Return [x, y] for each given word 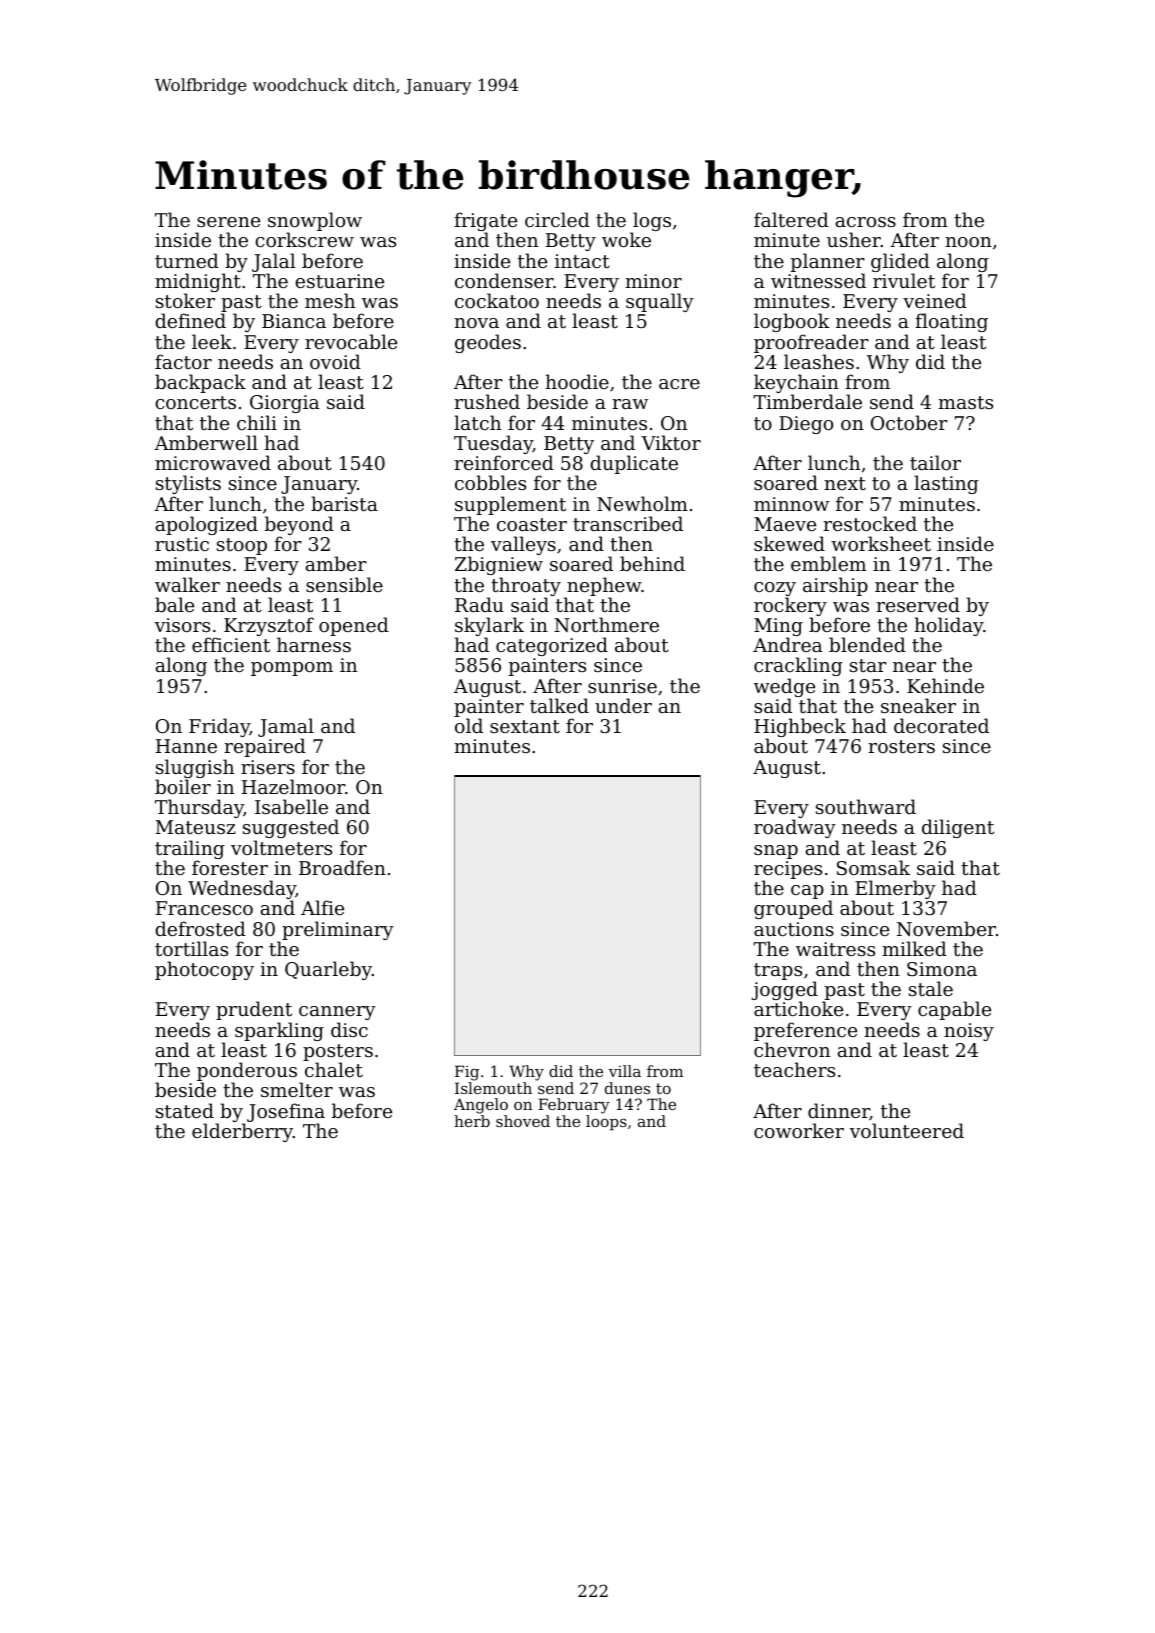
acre [679, 384]
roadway [795, 829]
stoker [185, 300]
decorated [941, 725]
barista [344, 503]
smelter [297, 1089]
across [866, 222]
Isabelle [291, 806]
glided [900, 262]
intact [582, 261]
